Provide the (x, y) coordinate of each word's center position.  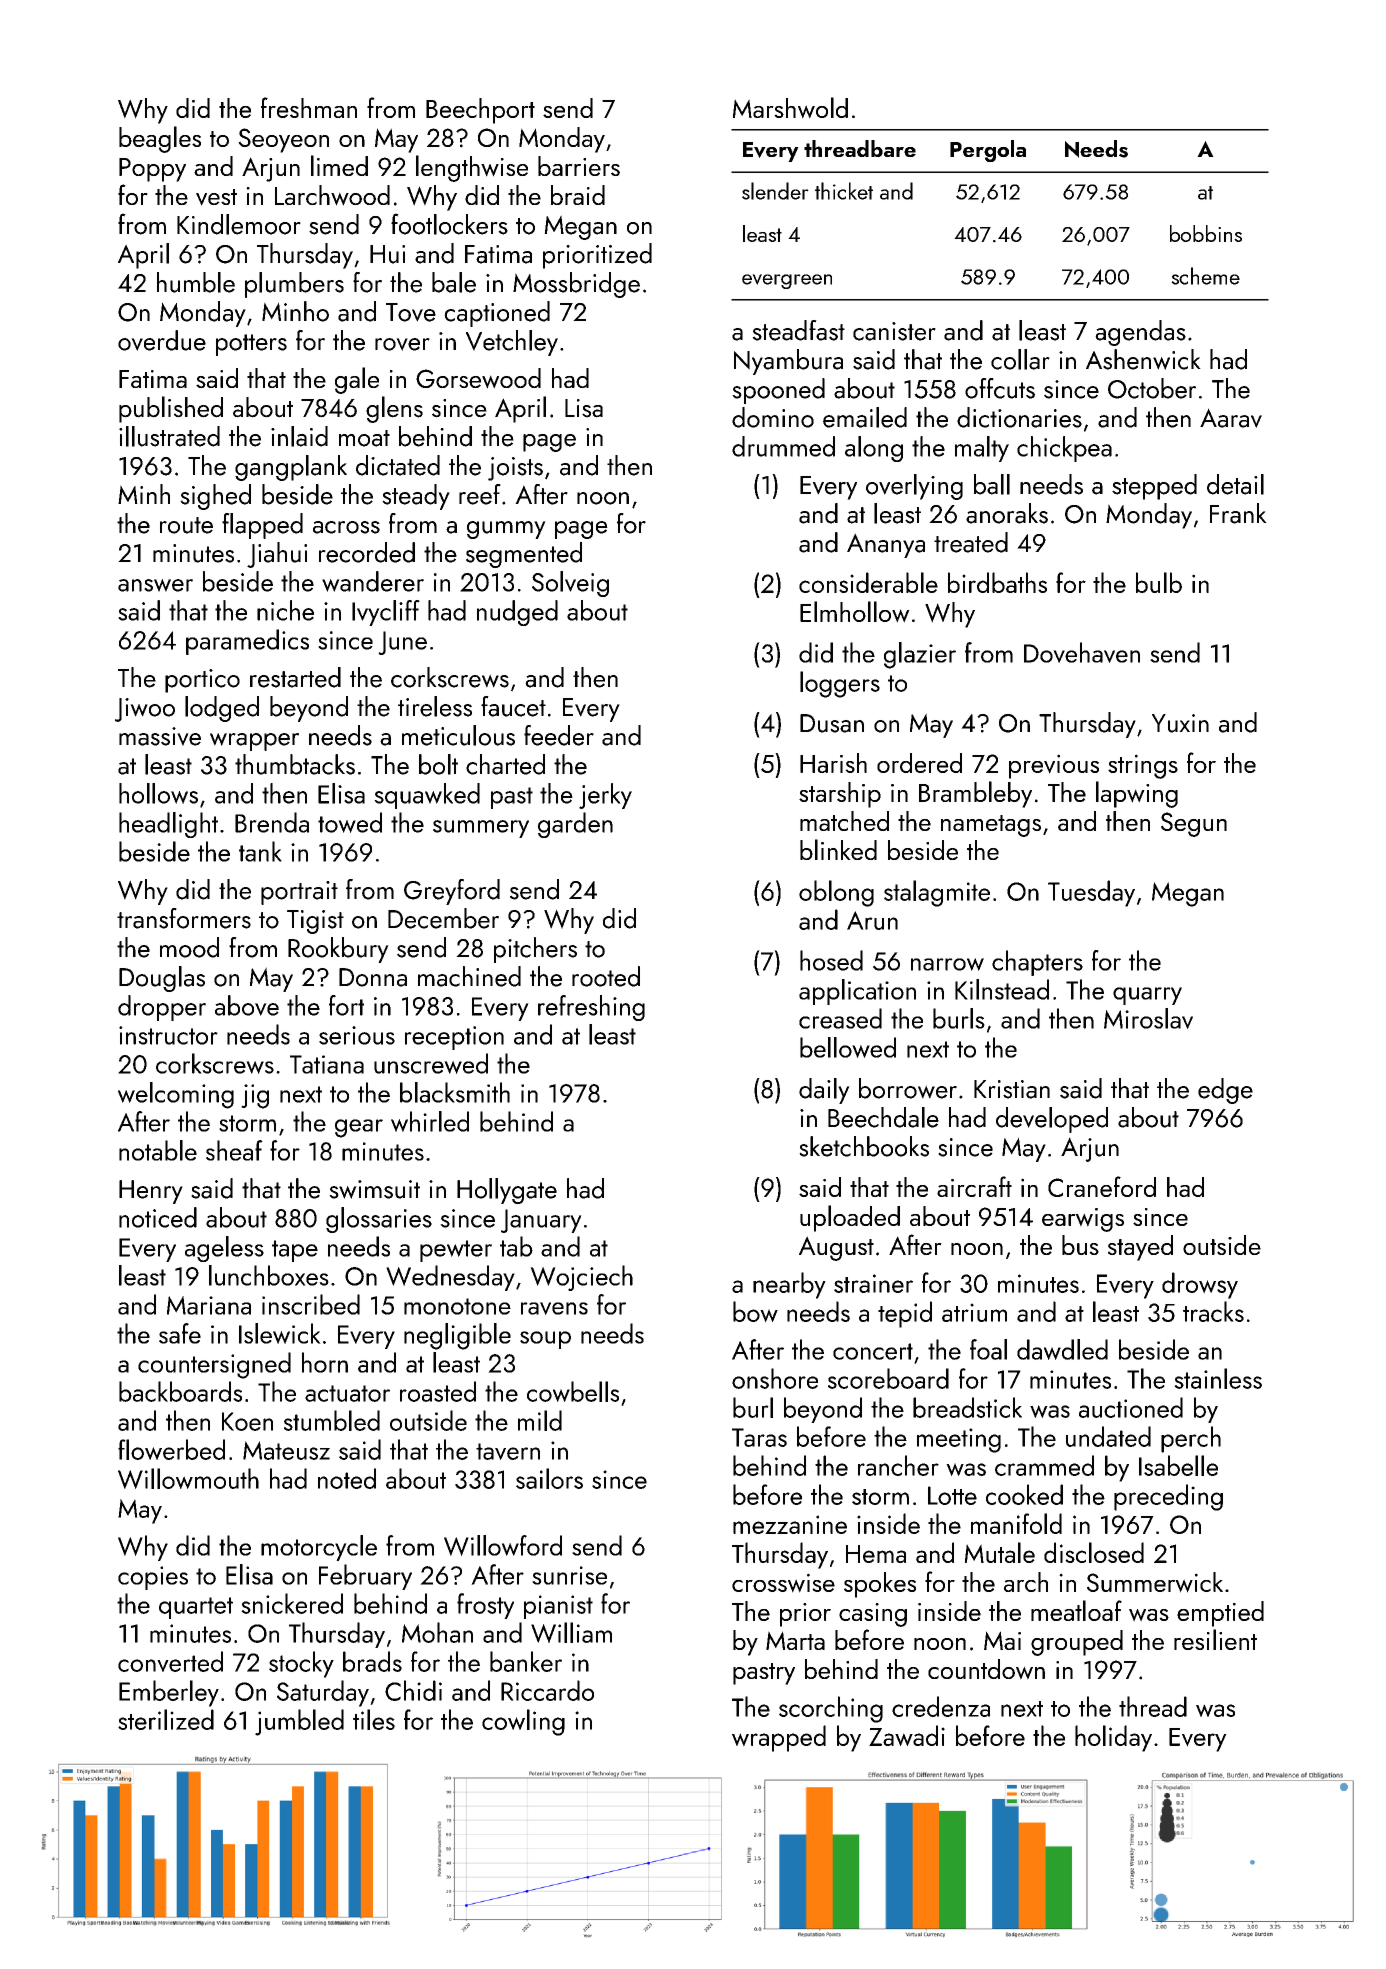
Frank (1238, 513)
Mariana (209, 1305)
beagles (160, 139)
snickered (292, 1603)
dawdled (1062, 1349)
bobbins (1206, 233)
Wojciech (581, 1278)
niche (285, 610)
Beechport (480, 111)
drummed (783, 446)
